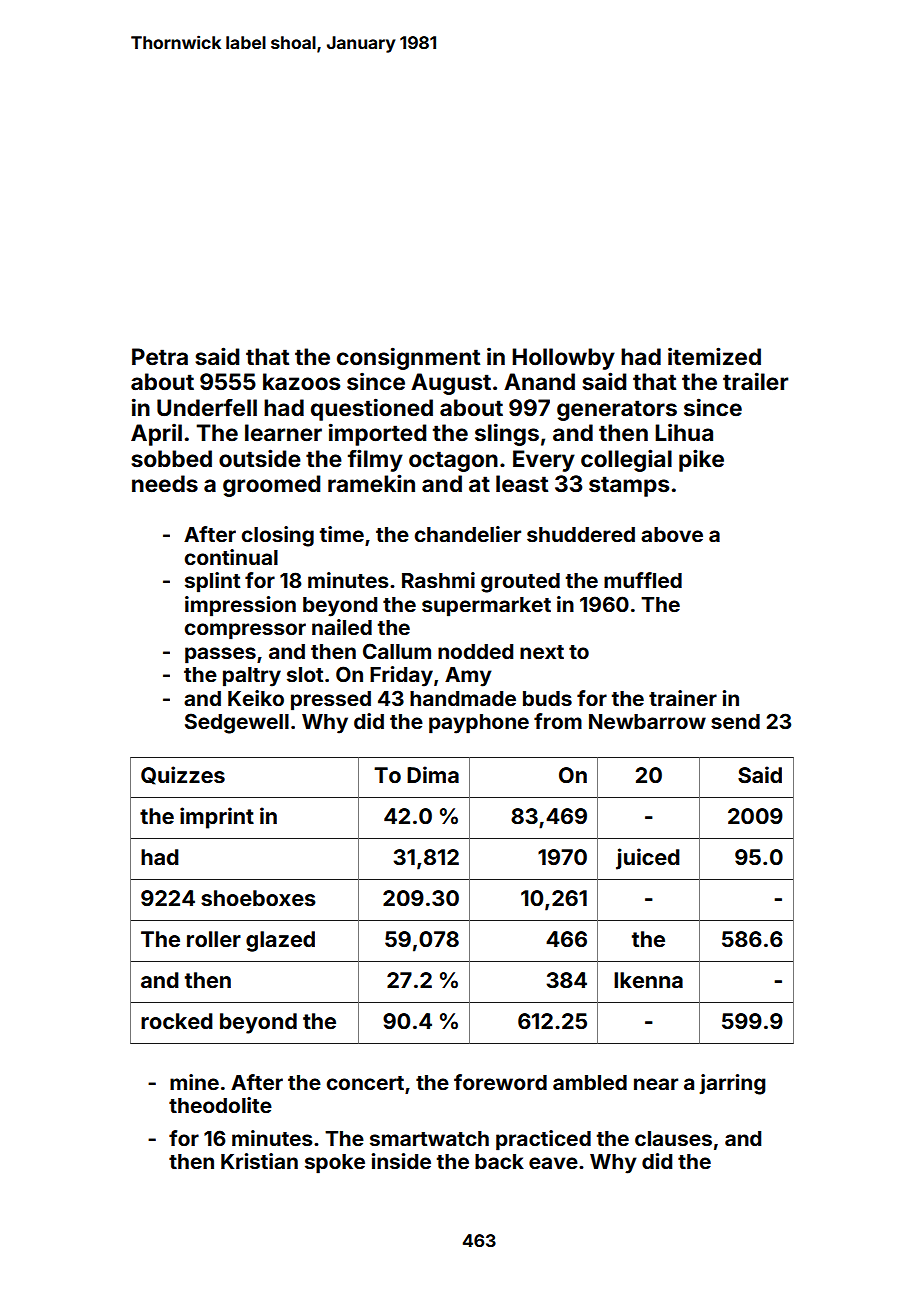  Describe the element at coordinates (522, 484) in the screenshot. I see `least` at that location.
